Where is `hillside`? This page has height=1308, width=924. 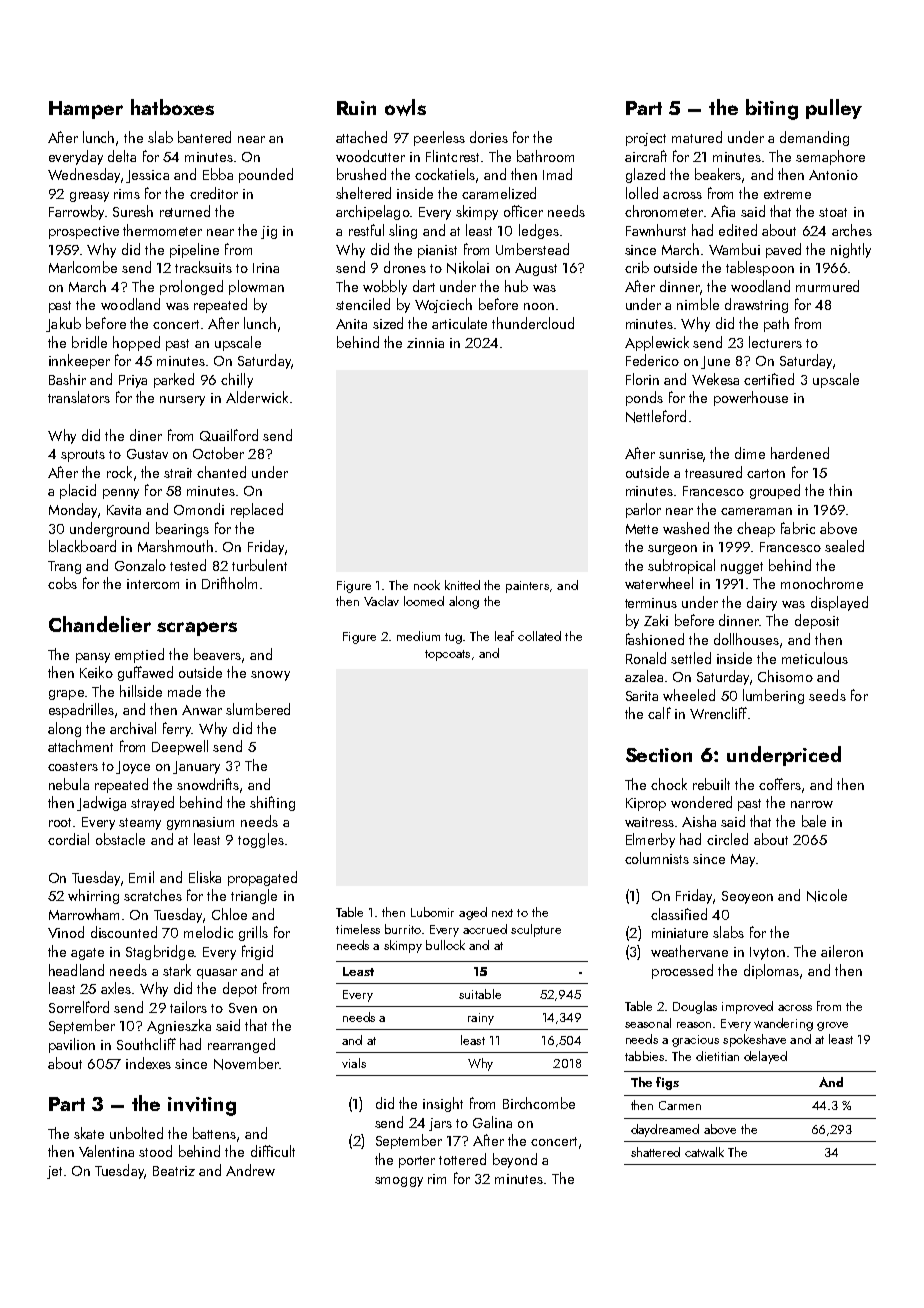 hillside is located at coordinates (141, 691).
